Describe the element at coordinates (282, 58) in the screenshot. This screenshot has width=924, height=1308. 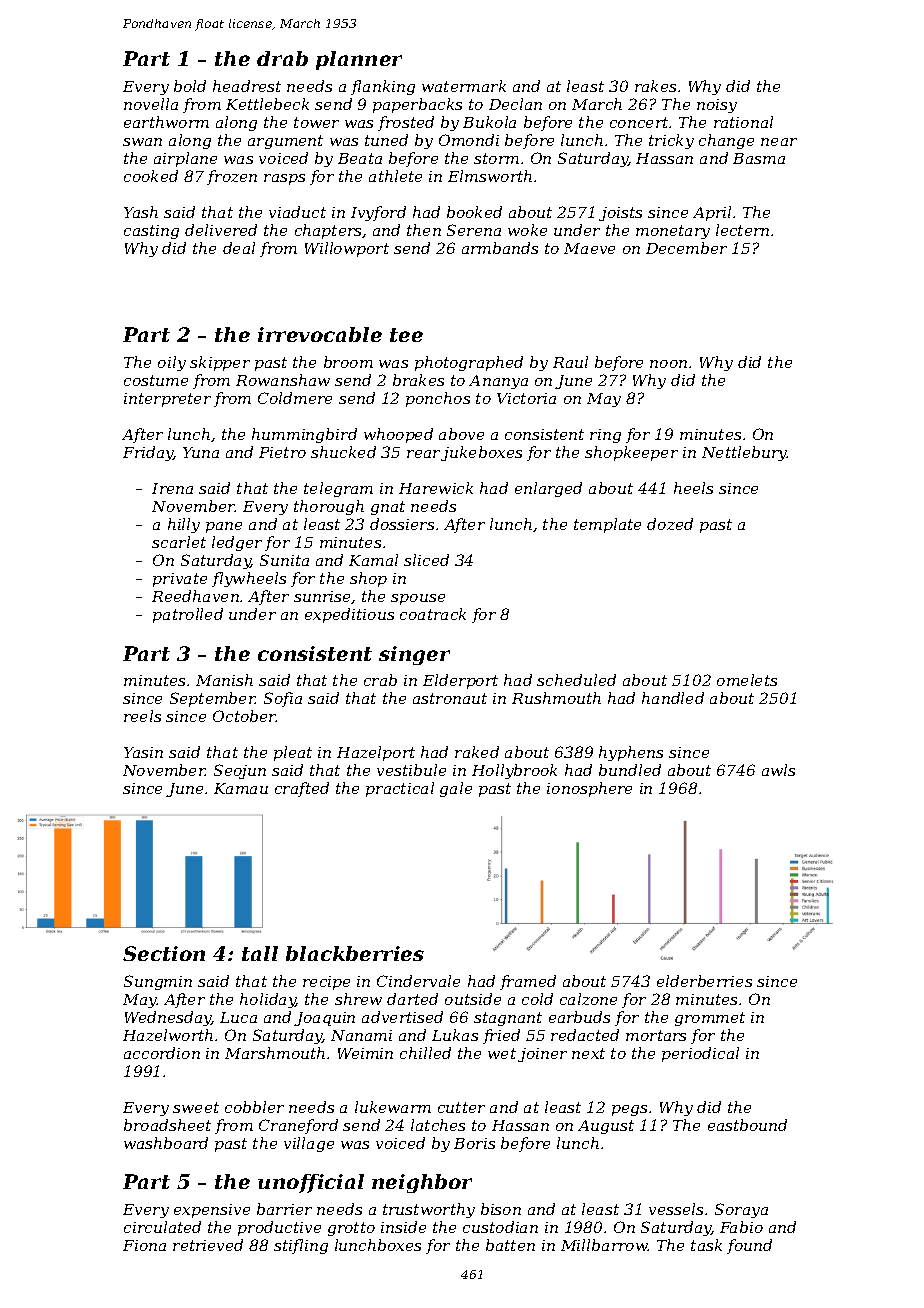
I see `drab` at that location.
